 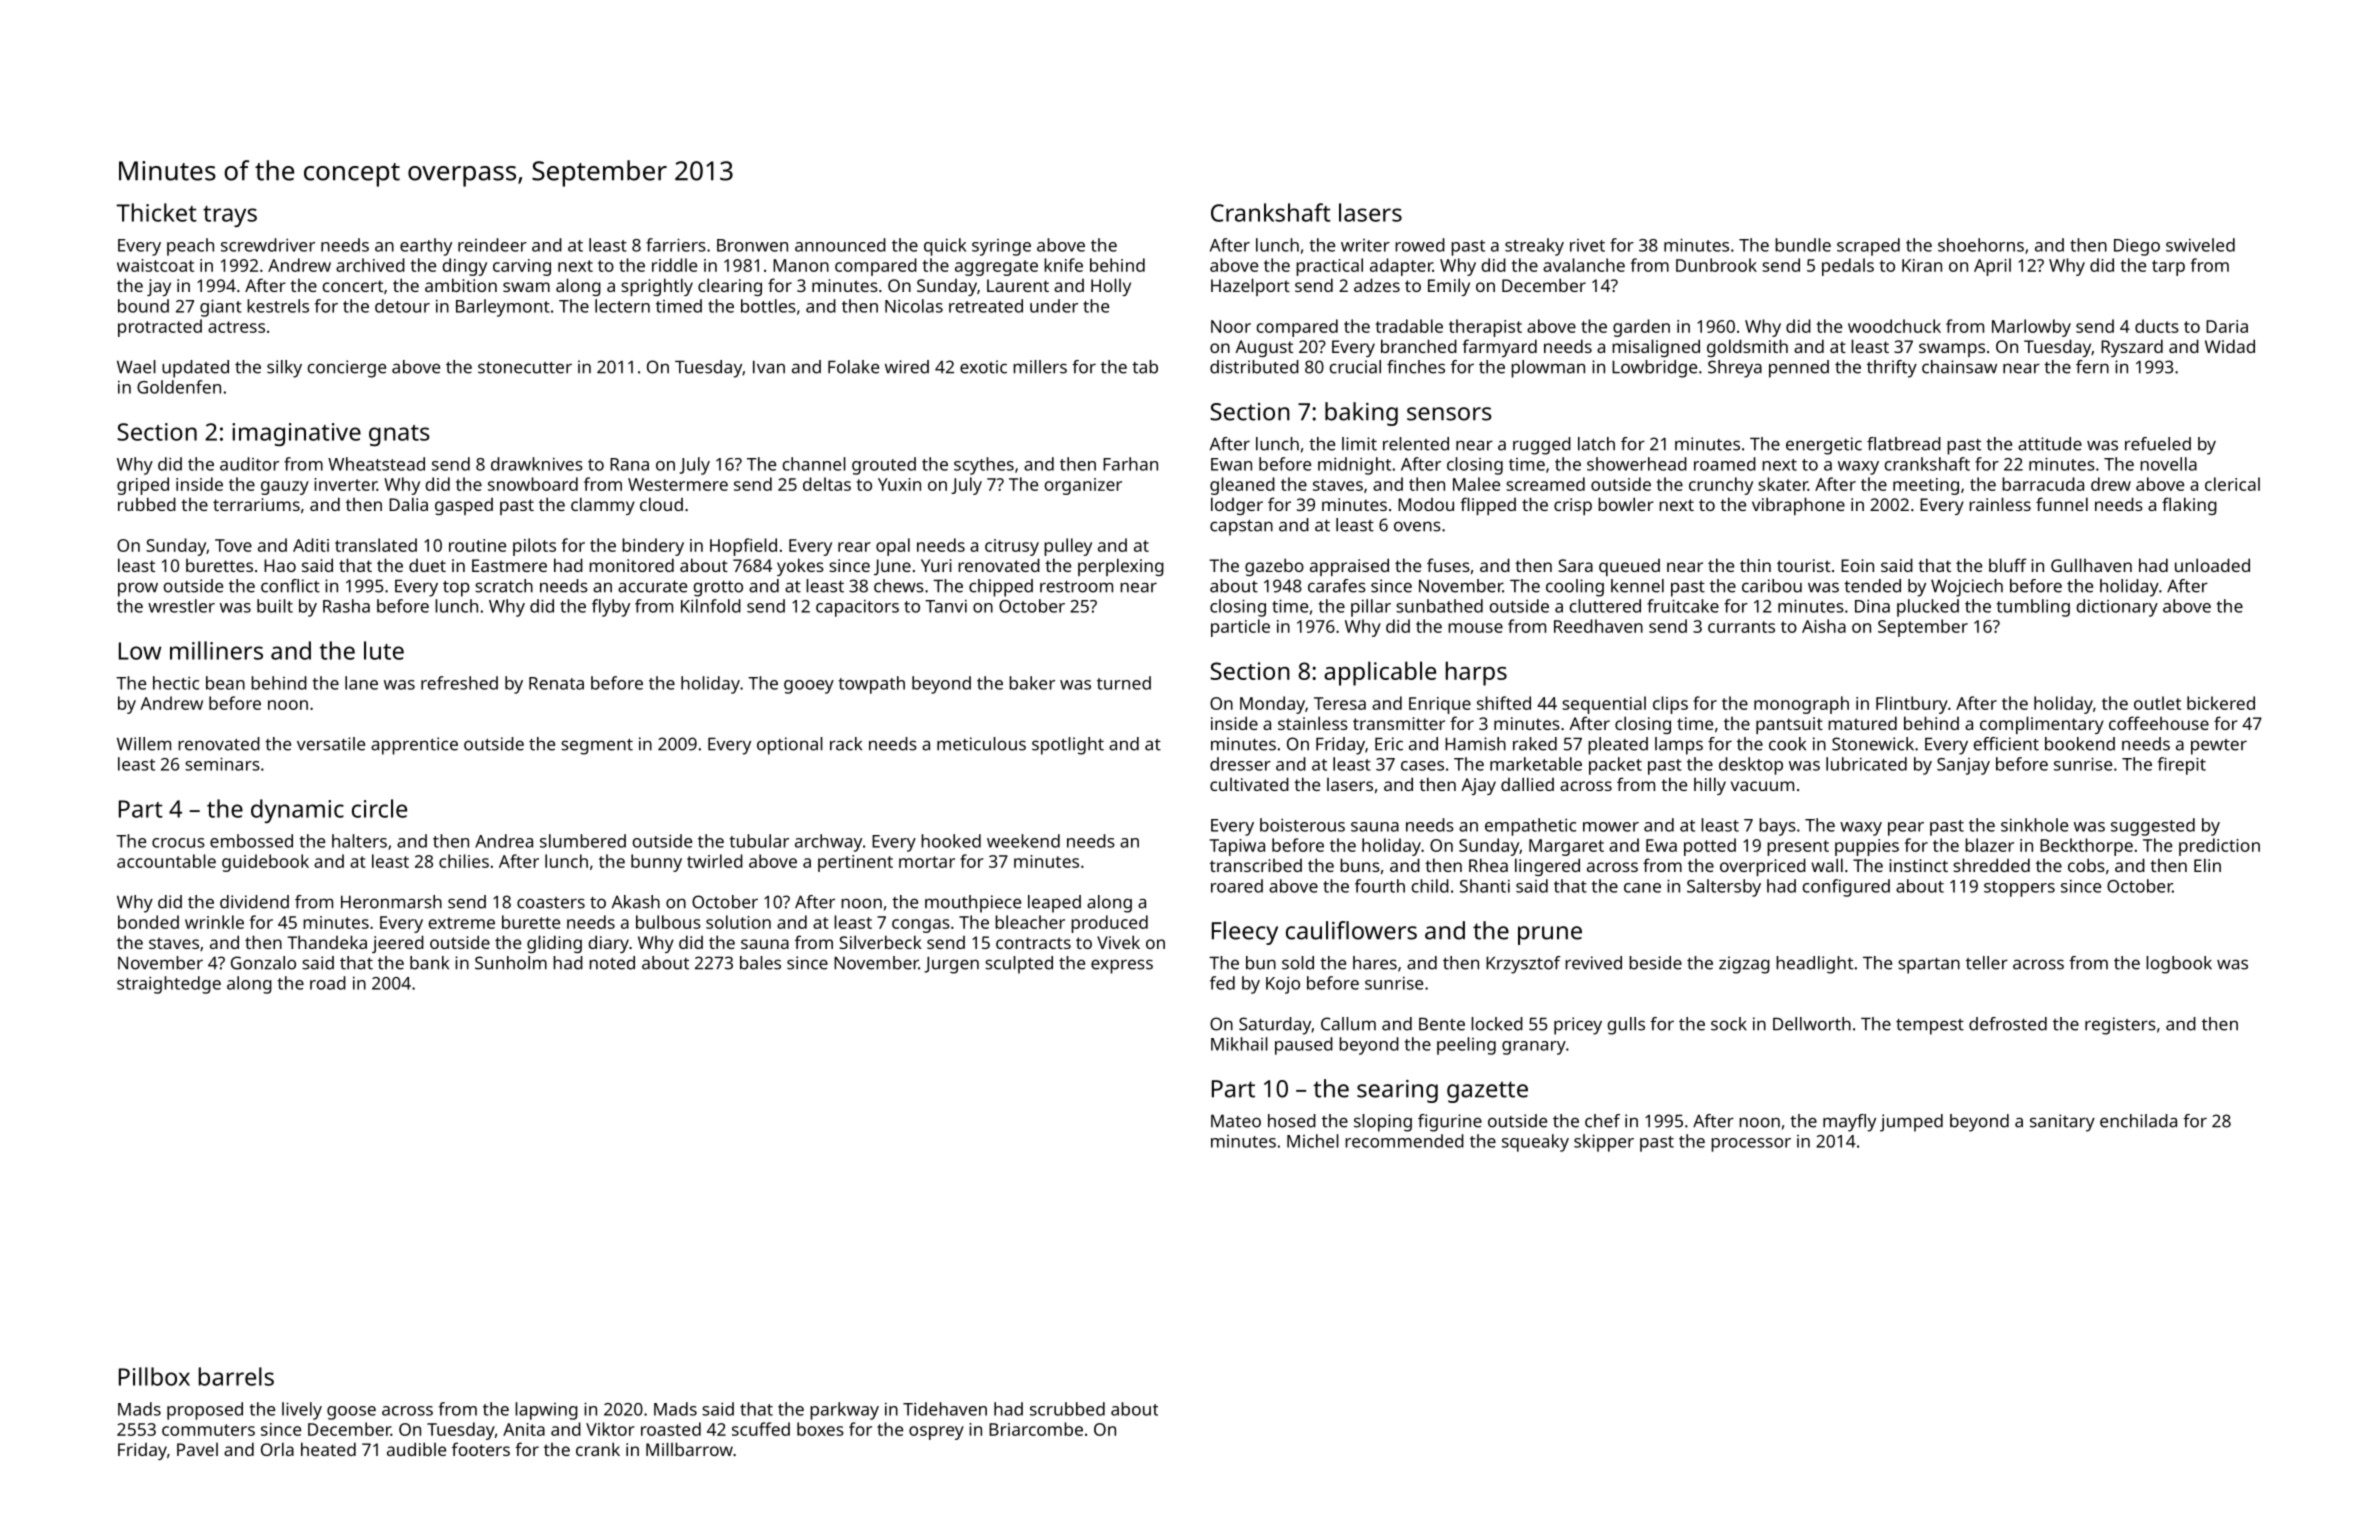 What do you see at coordinates (352, 286) in the document?
I see `concert` at bounding box center [352, 286].
